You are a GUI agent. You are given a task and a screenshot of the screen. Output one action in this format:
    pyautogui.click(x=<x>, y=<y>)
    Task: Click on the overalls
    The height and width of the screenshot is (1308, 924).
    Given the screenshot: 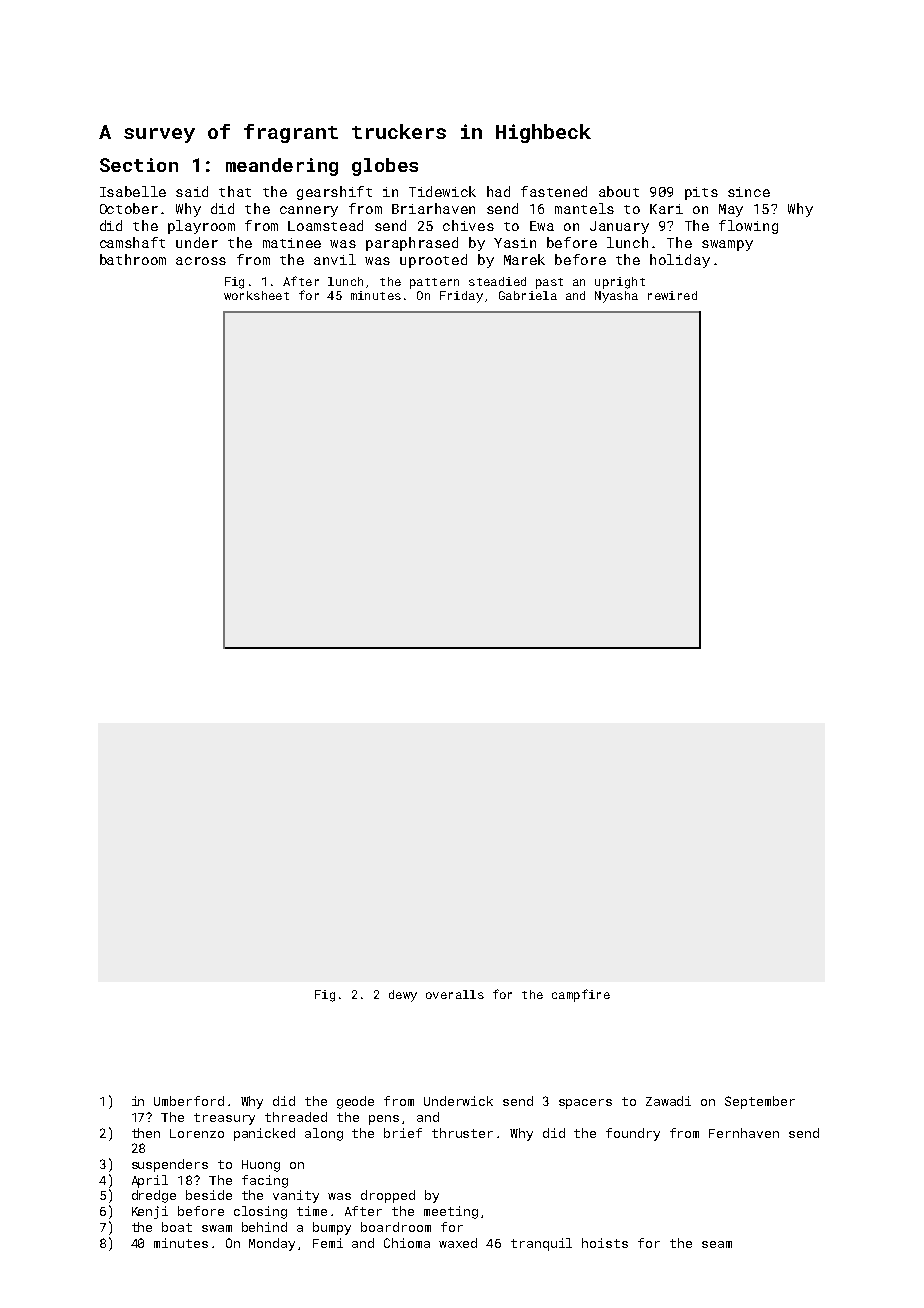 What is the action you would take?
    pyautogui.click(x=455, y=994)
